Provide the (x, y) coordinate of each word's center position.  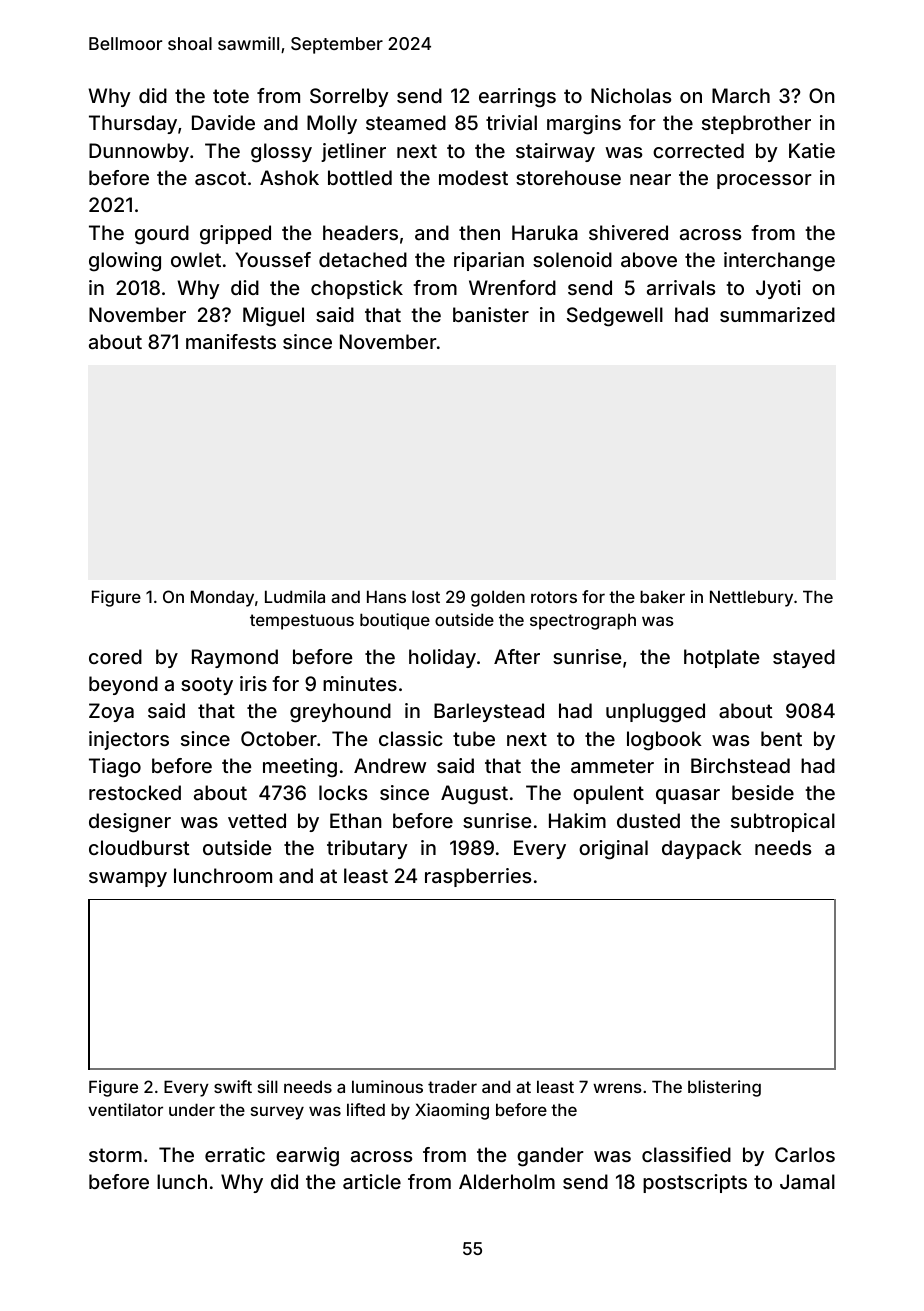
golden (498, 598)
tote (231, 96)
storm (115, 1155)
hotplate (721, 658)
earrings (517, 98)
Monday (222, 598)
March (741, 95)
